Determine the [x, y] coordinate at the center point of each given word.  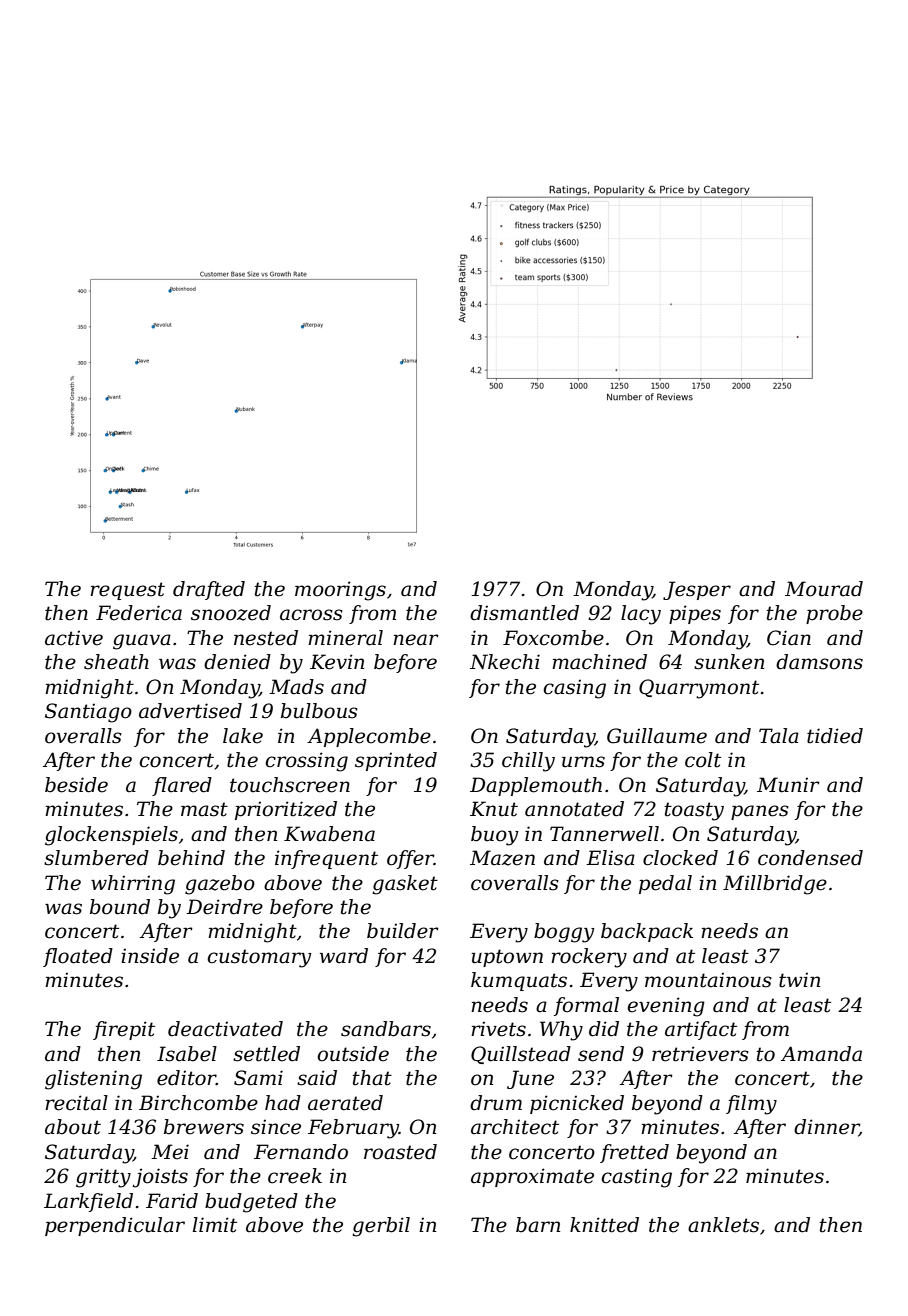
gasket [405, 885]
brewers [204, 1127]
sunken [729, 662]
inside [150, 956]
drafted [209, 590]
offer [410, 859]
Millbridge [775, 885]
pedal [665, 884]
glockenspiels [111, 836]
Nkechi [505, 662]
